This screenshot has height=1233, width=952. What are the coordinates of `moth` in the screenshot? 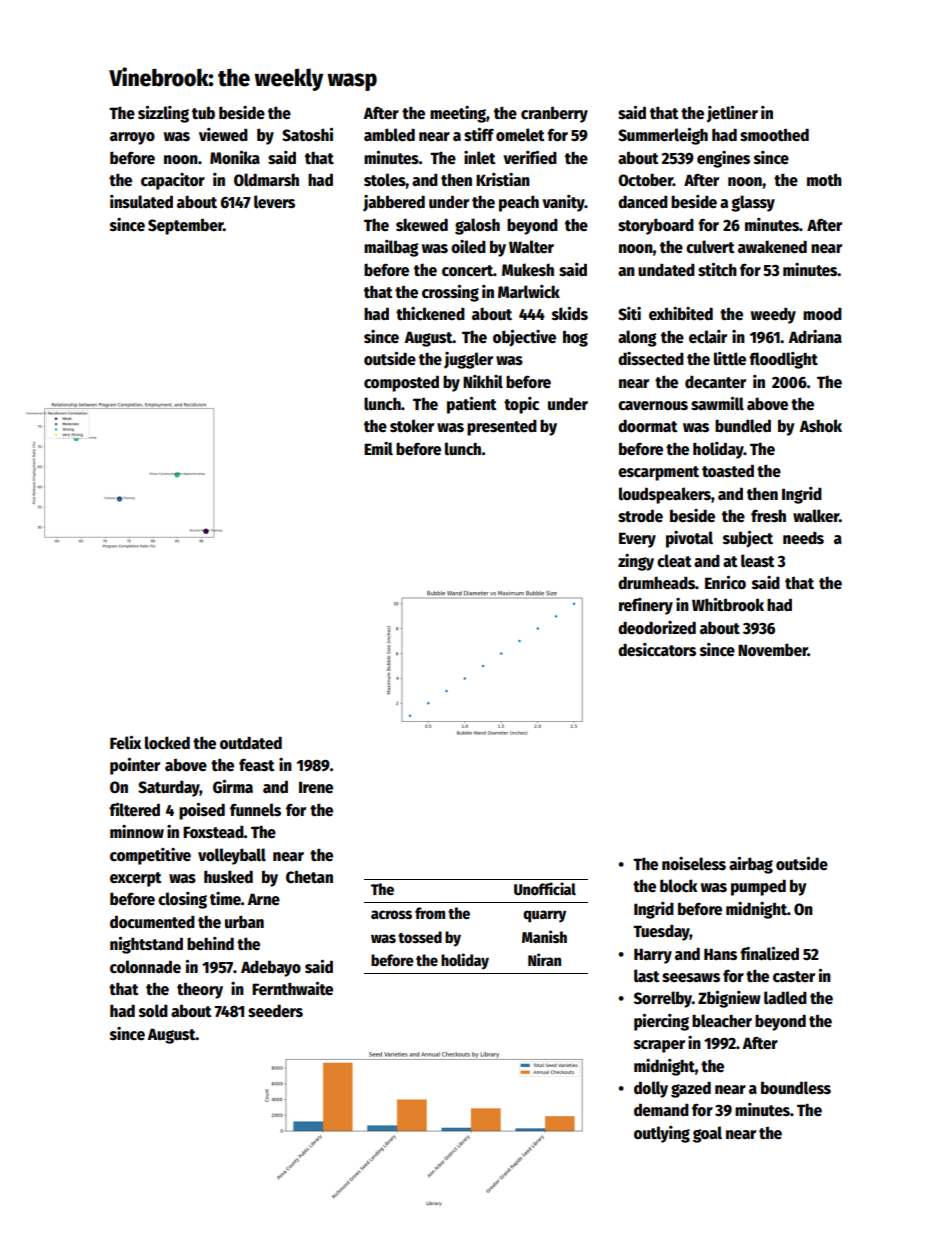 It's located at (824, 179).
